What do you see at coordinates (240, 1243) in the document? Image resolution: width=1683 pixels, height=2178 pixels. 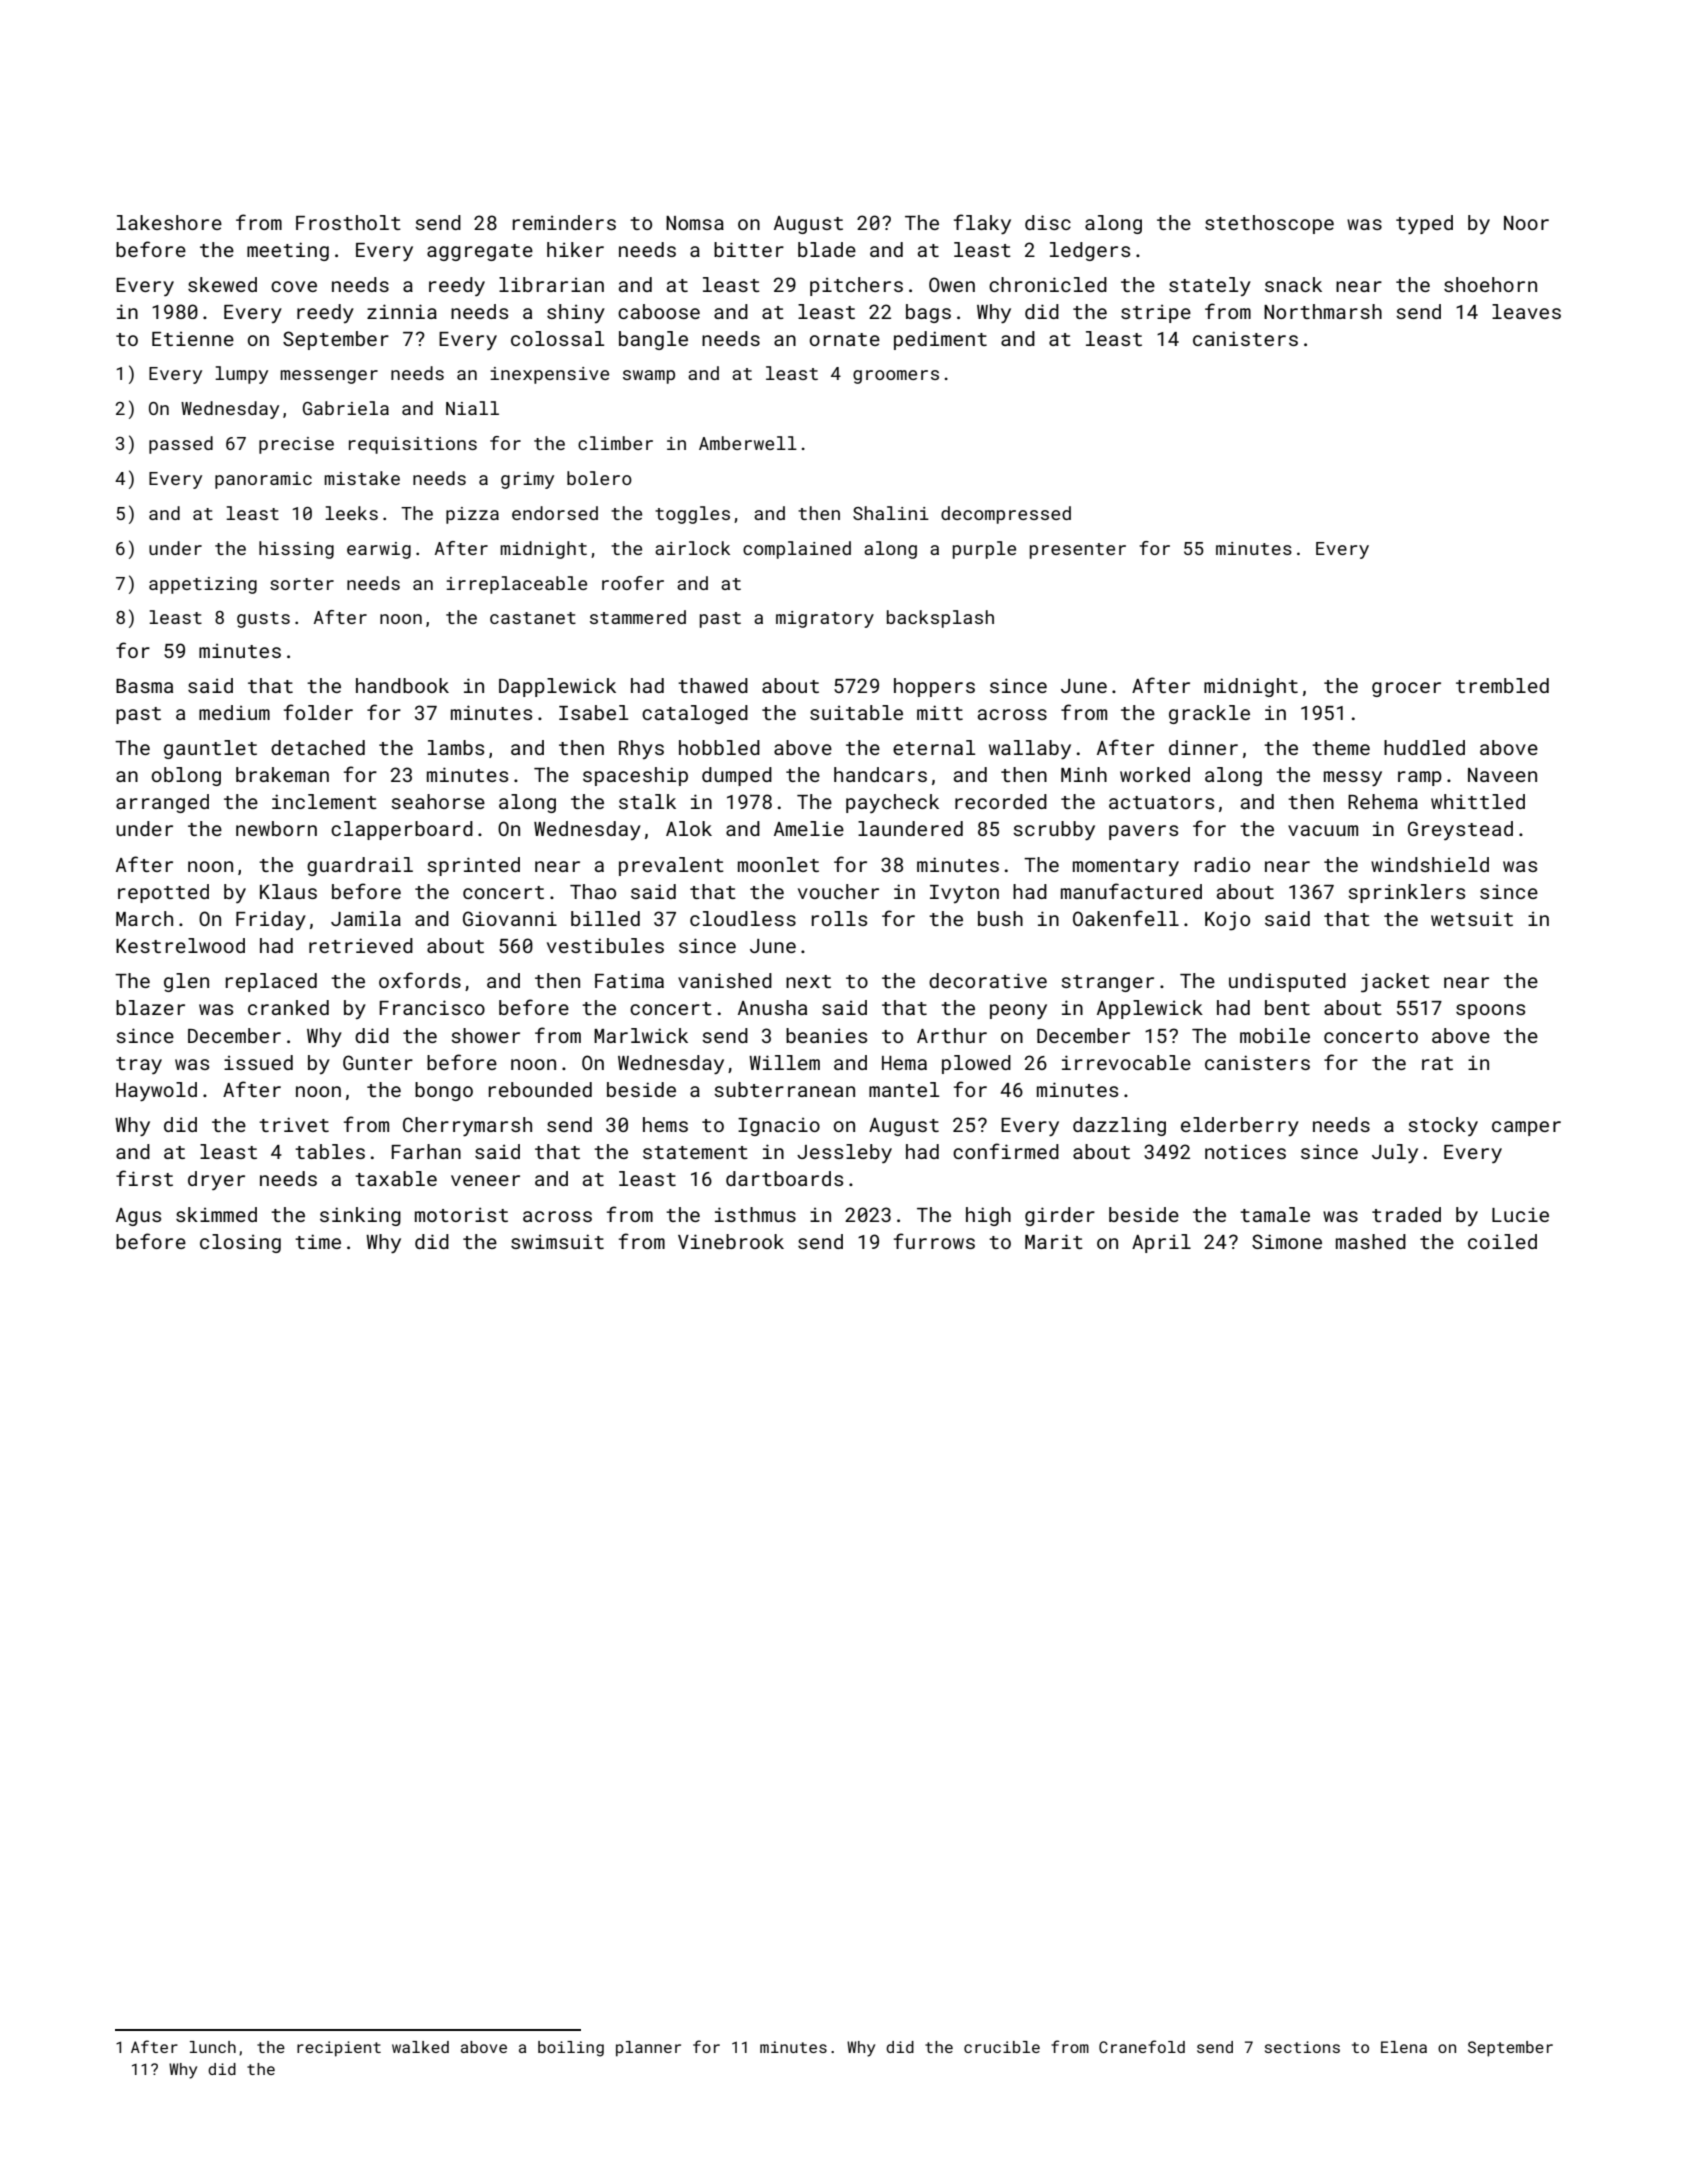 I see `closing` at bounding box center [240, 1243].
